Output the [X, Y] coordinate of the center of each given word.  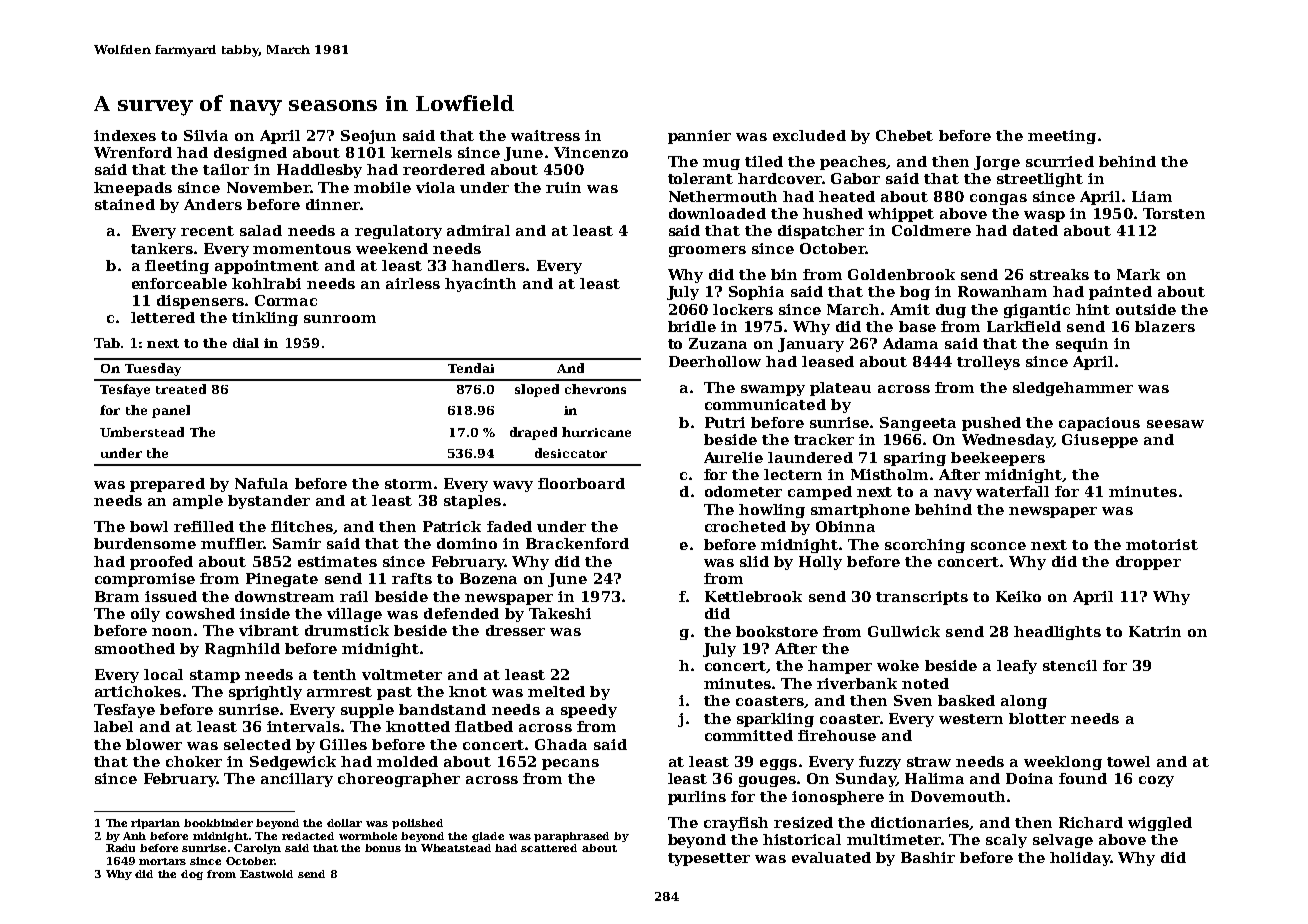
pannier [699, 137]
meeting [1062, 137]
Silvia [206, 135]
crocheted [745, 526]
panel [171, 411]
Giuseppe [1100, 441]
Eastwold [266, 874]
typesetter [709, 859]
